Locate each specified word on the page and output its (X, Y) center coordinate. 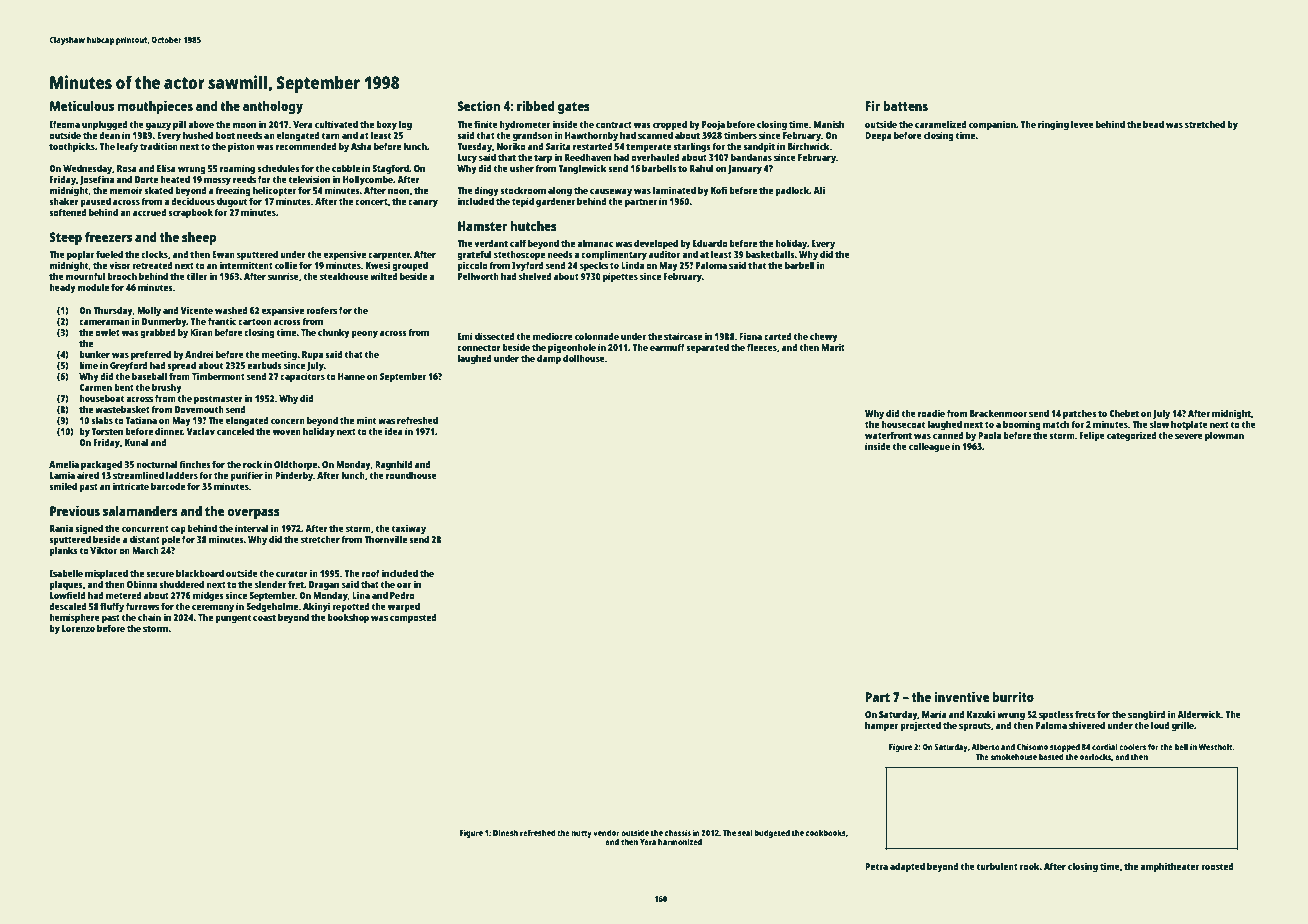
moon (244, 125)
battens (905, 106)
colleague (929, 447)
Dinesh (505, 832)
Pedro (402, 595)
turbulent (997, 866)
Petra (876, 866)
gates (574, 108)
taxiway (408, 529)
